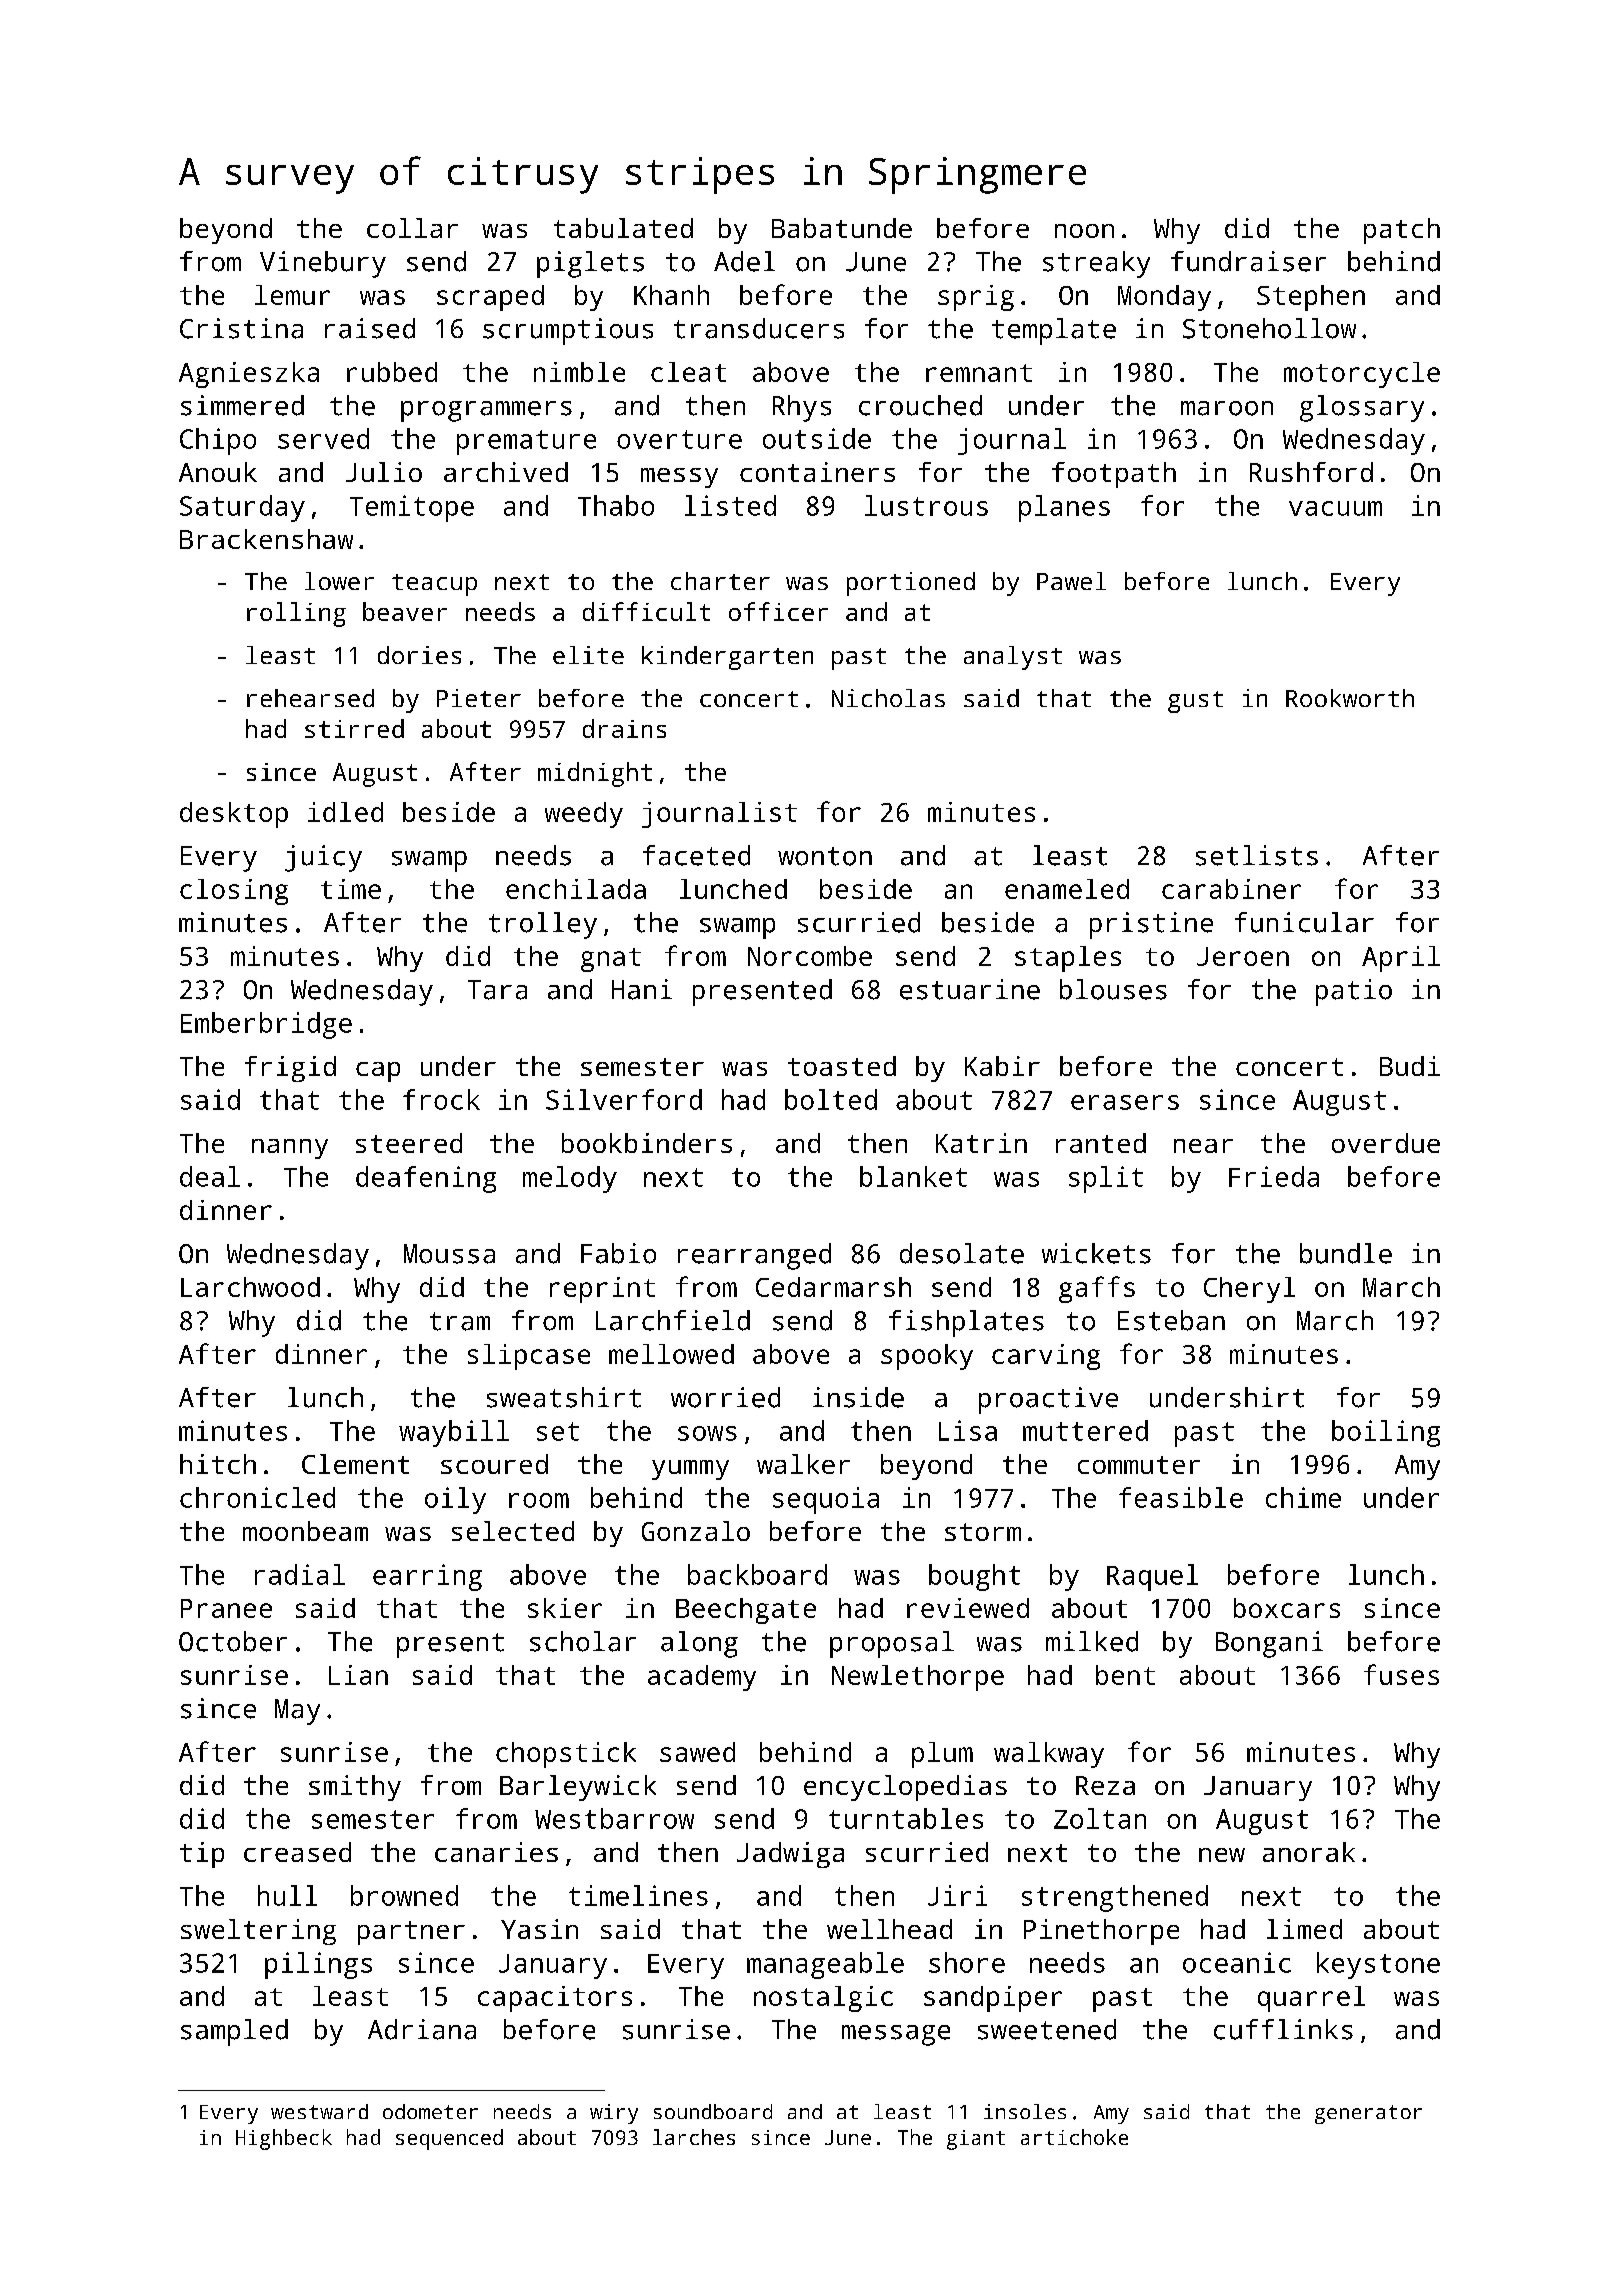 Image resolution: width=1620 pixels, height=2292 pixels. I want to click on boiling, so click(1386, 1433).
